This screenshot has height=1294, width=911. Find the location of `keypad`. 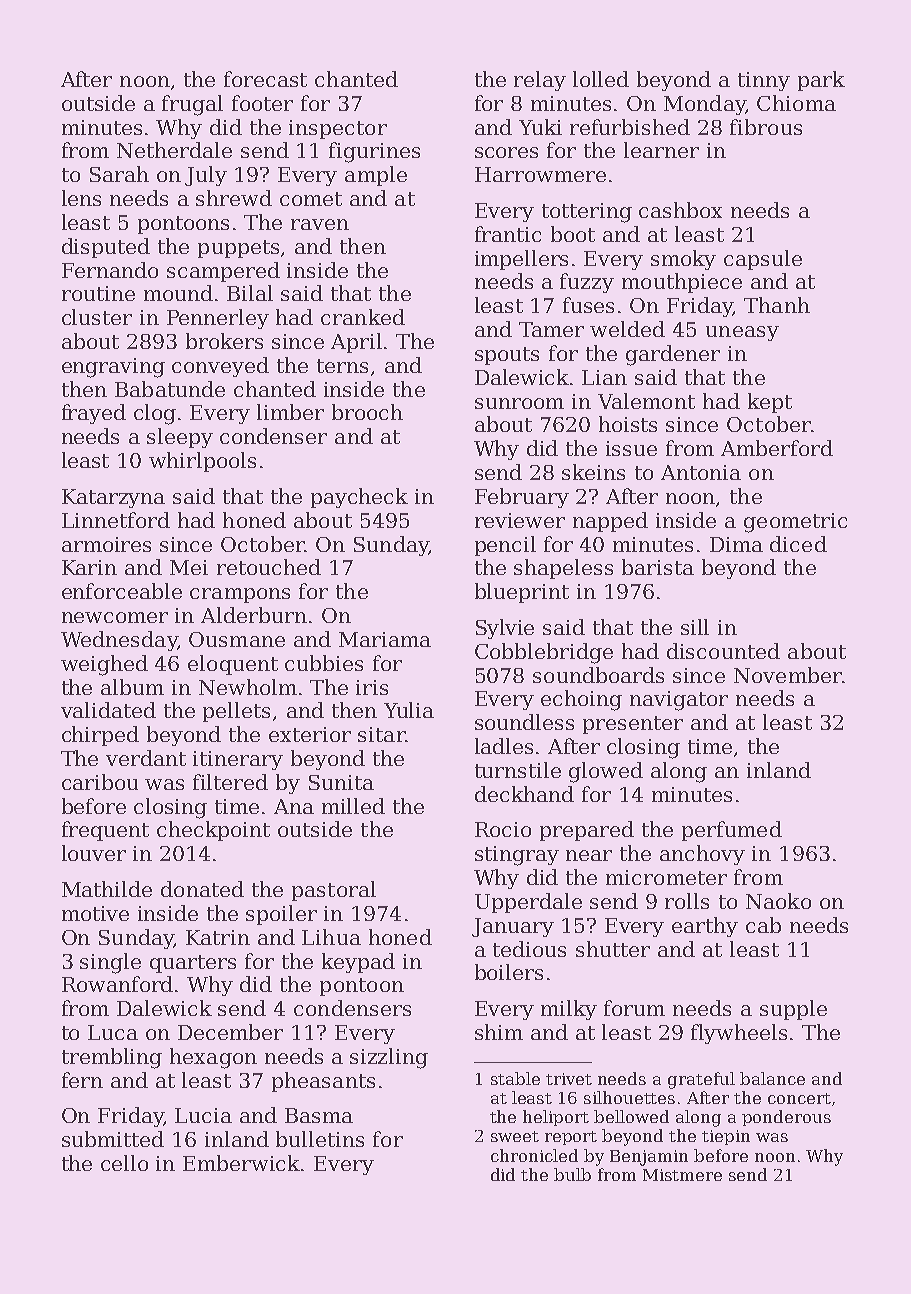

keypad is located at coordinates (358, 963).
